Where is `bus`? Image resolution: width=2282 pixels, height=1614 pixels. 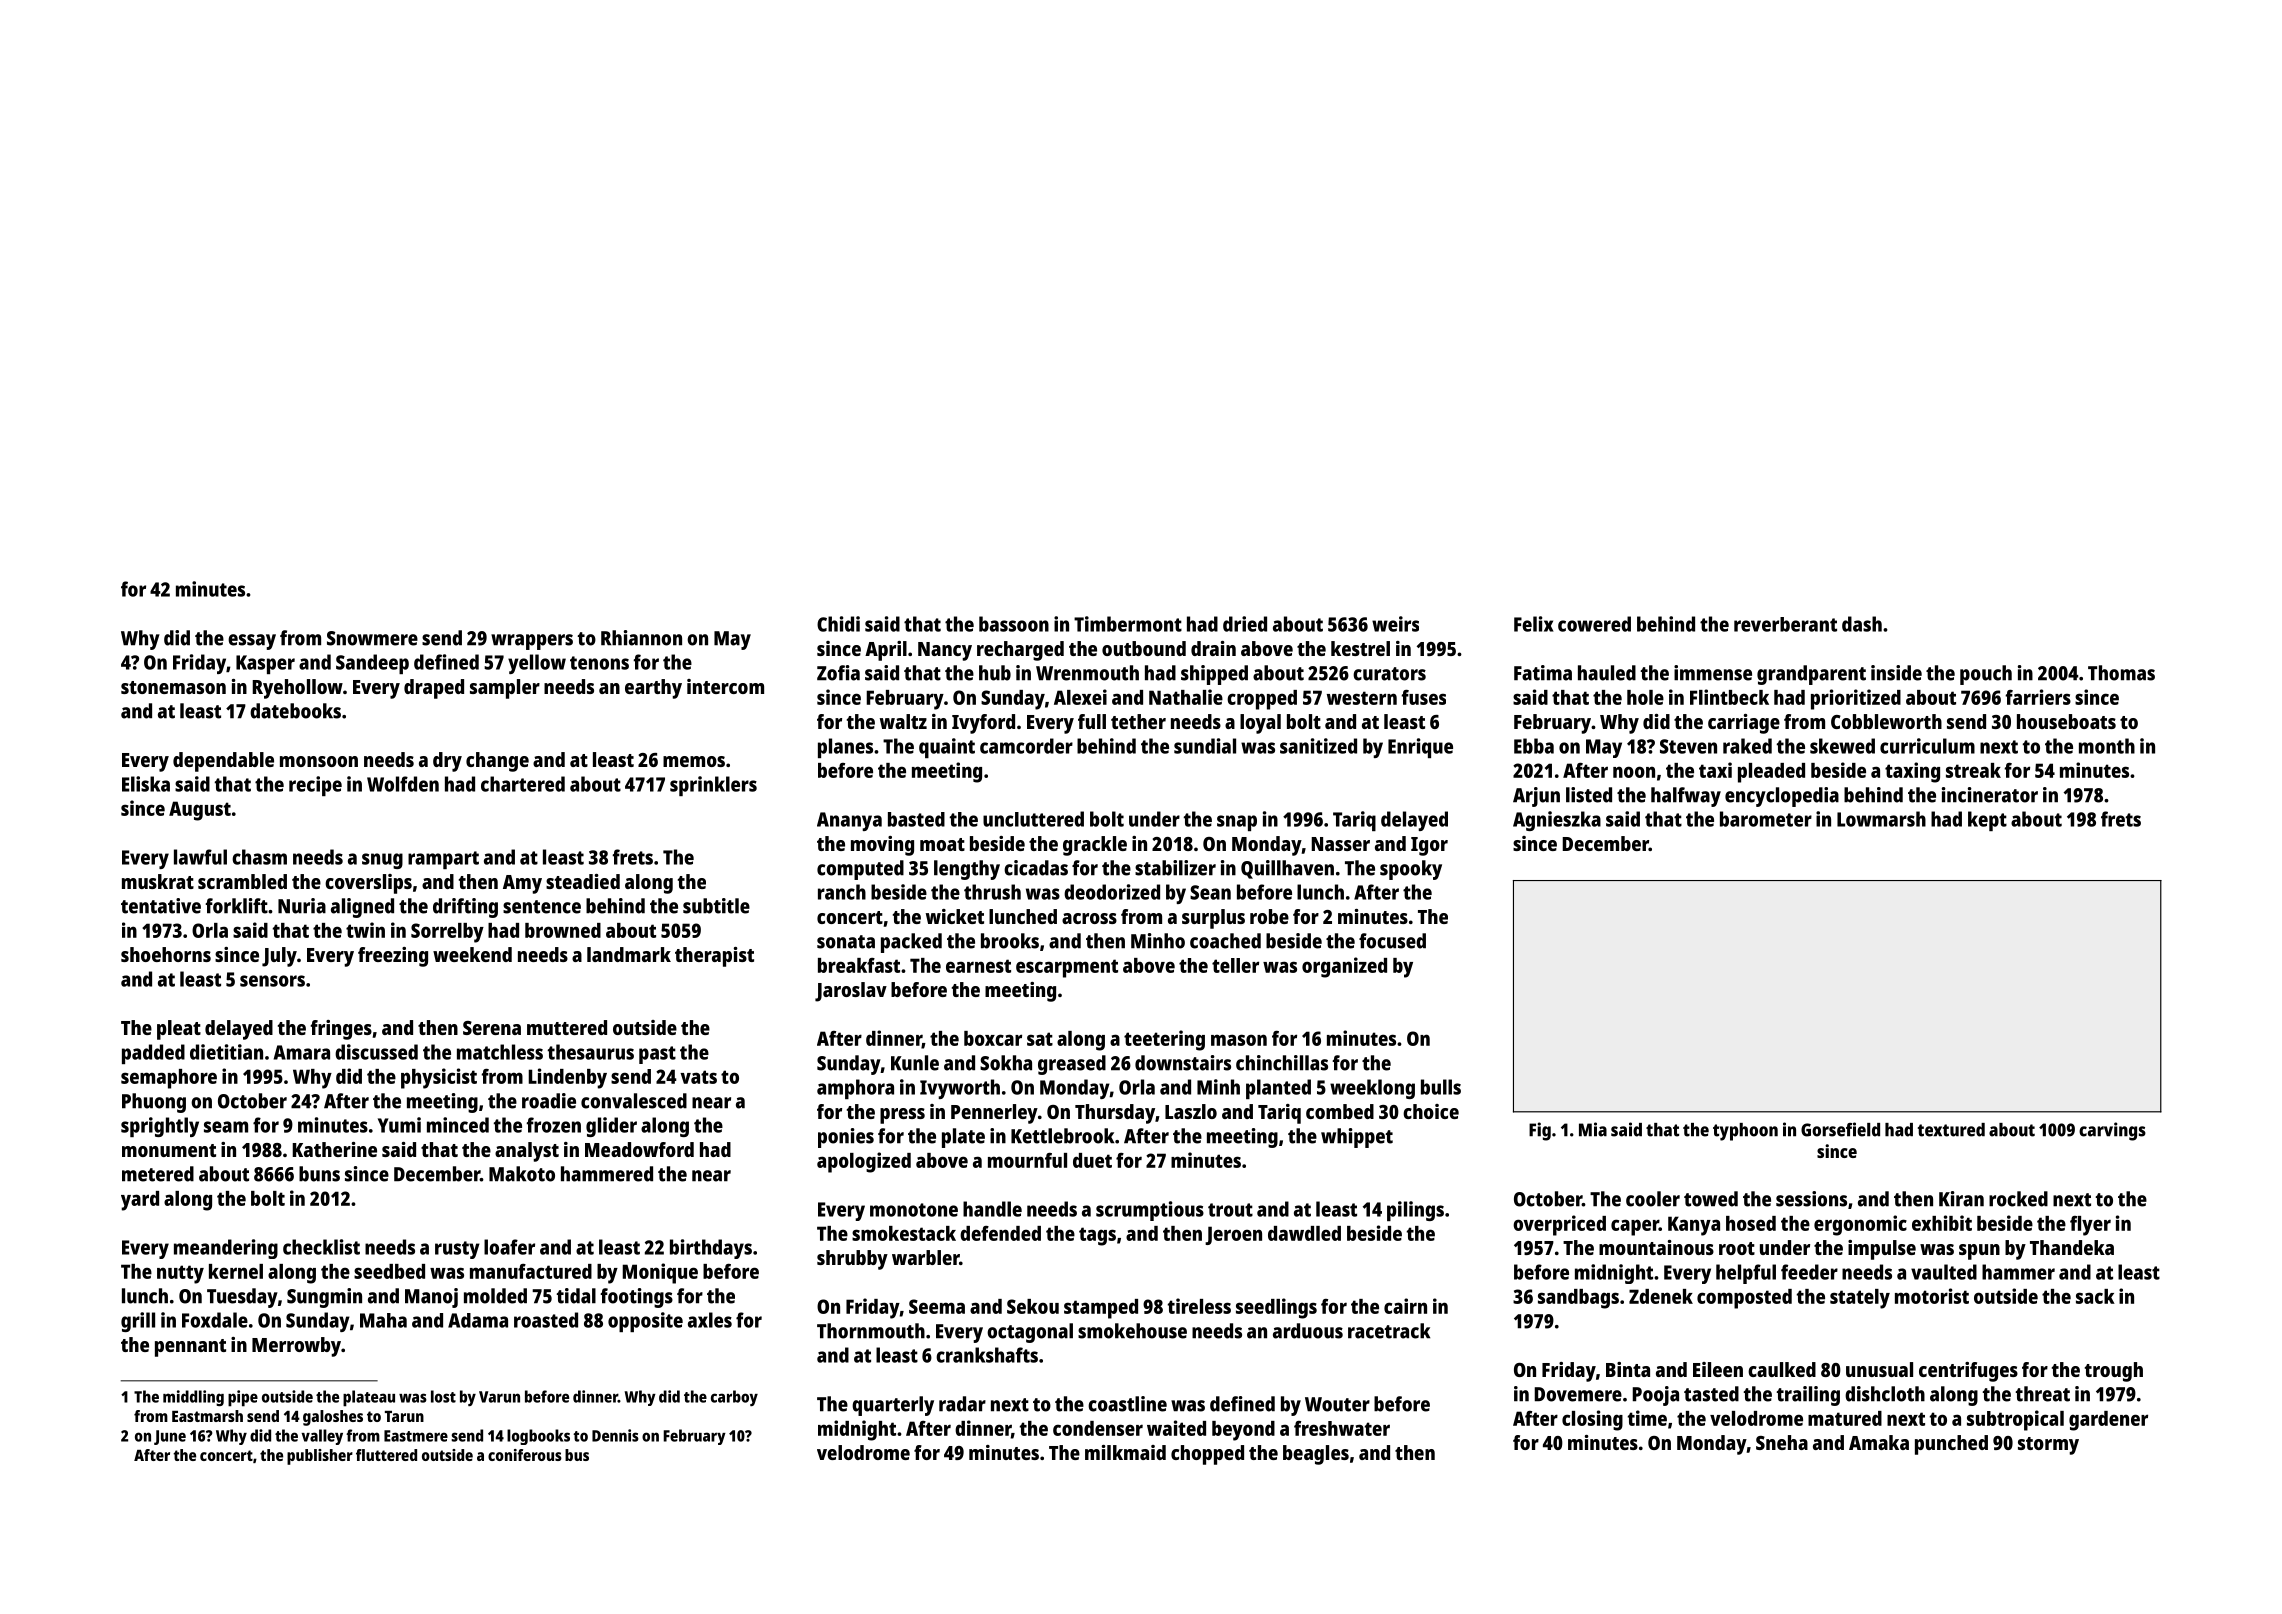 bus is located at coordinates (577, 1455).
